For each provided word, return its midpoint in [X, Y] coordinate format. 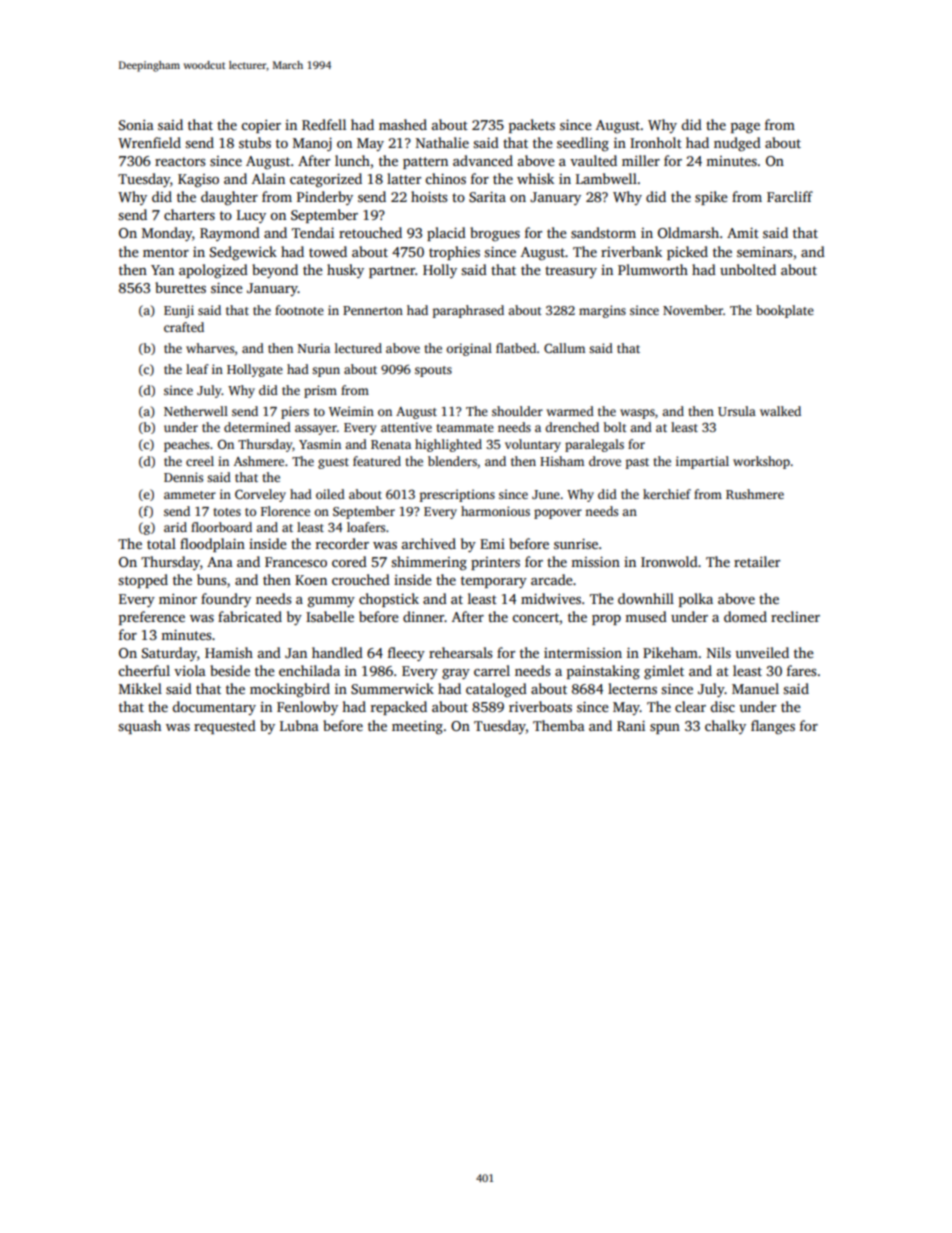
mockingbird [290, 690]
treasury [571, 272]
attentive [406, 427]
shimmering [429, 563]
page [745, 128]
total [161, 543]
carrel [492, 670]
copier [261, 126]
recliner [795, 616]
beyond [275, 271]
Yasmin [320, 444]
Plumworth [653, 269]
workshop [761, 462]
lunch [352, 160]
